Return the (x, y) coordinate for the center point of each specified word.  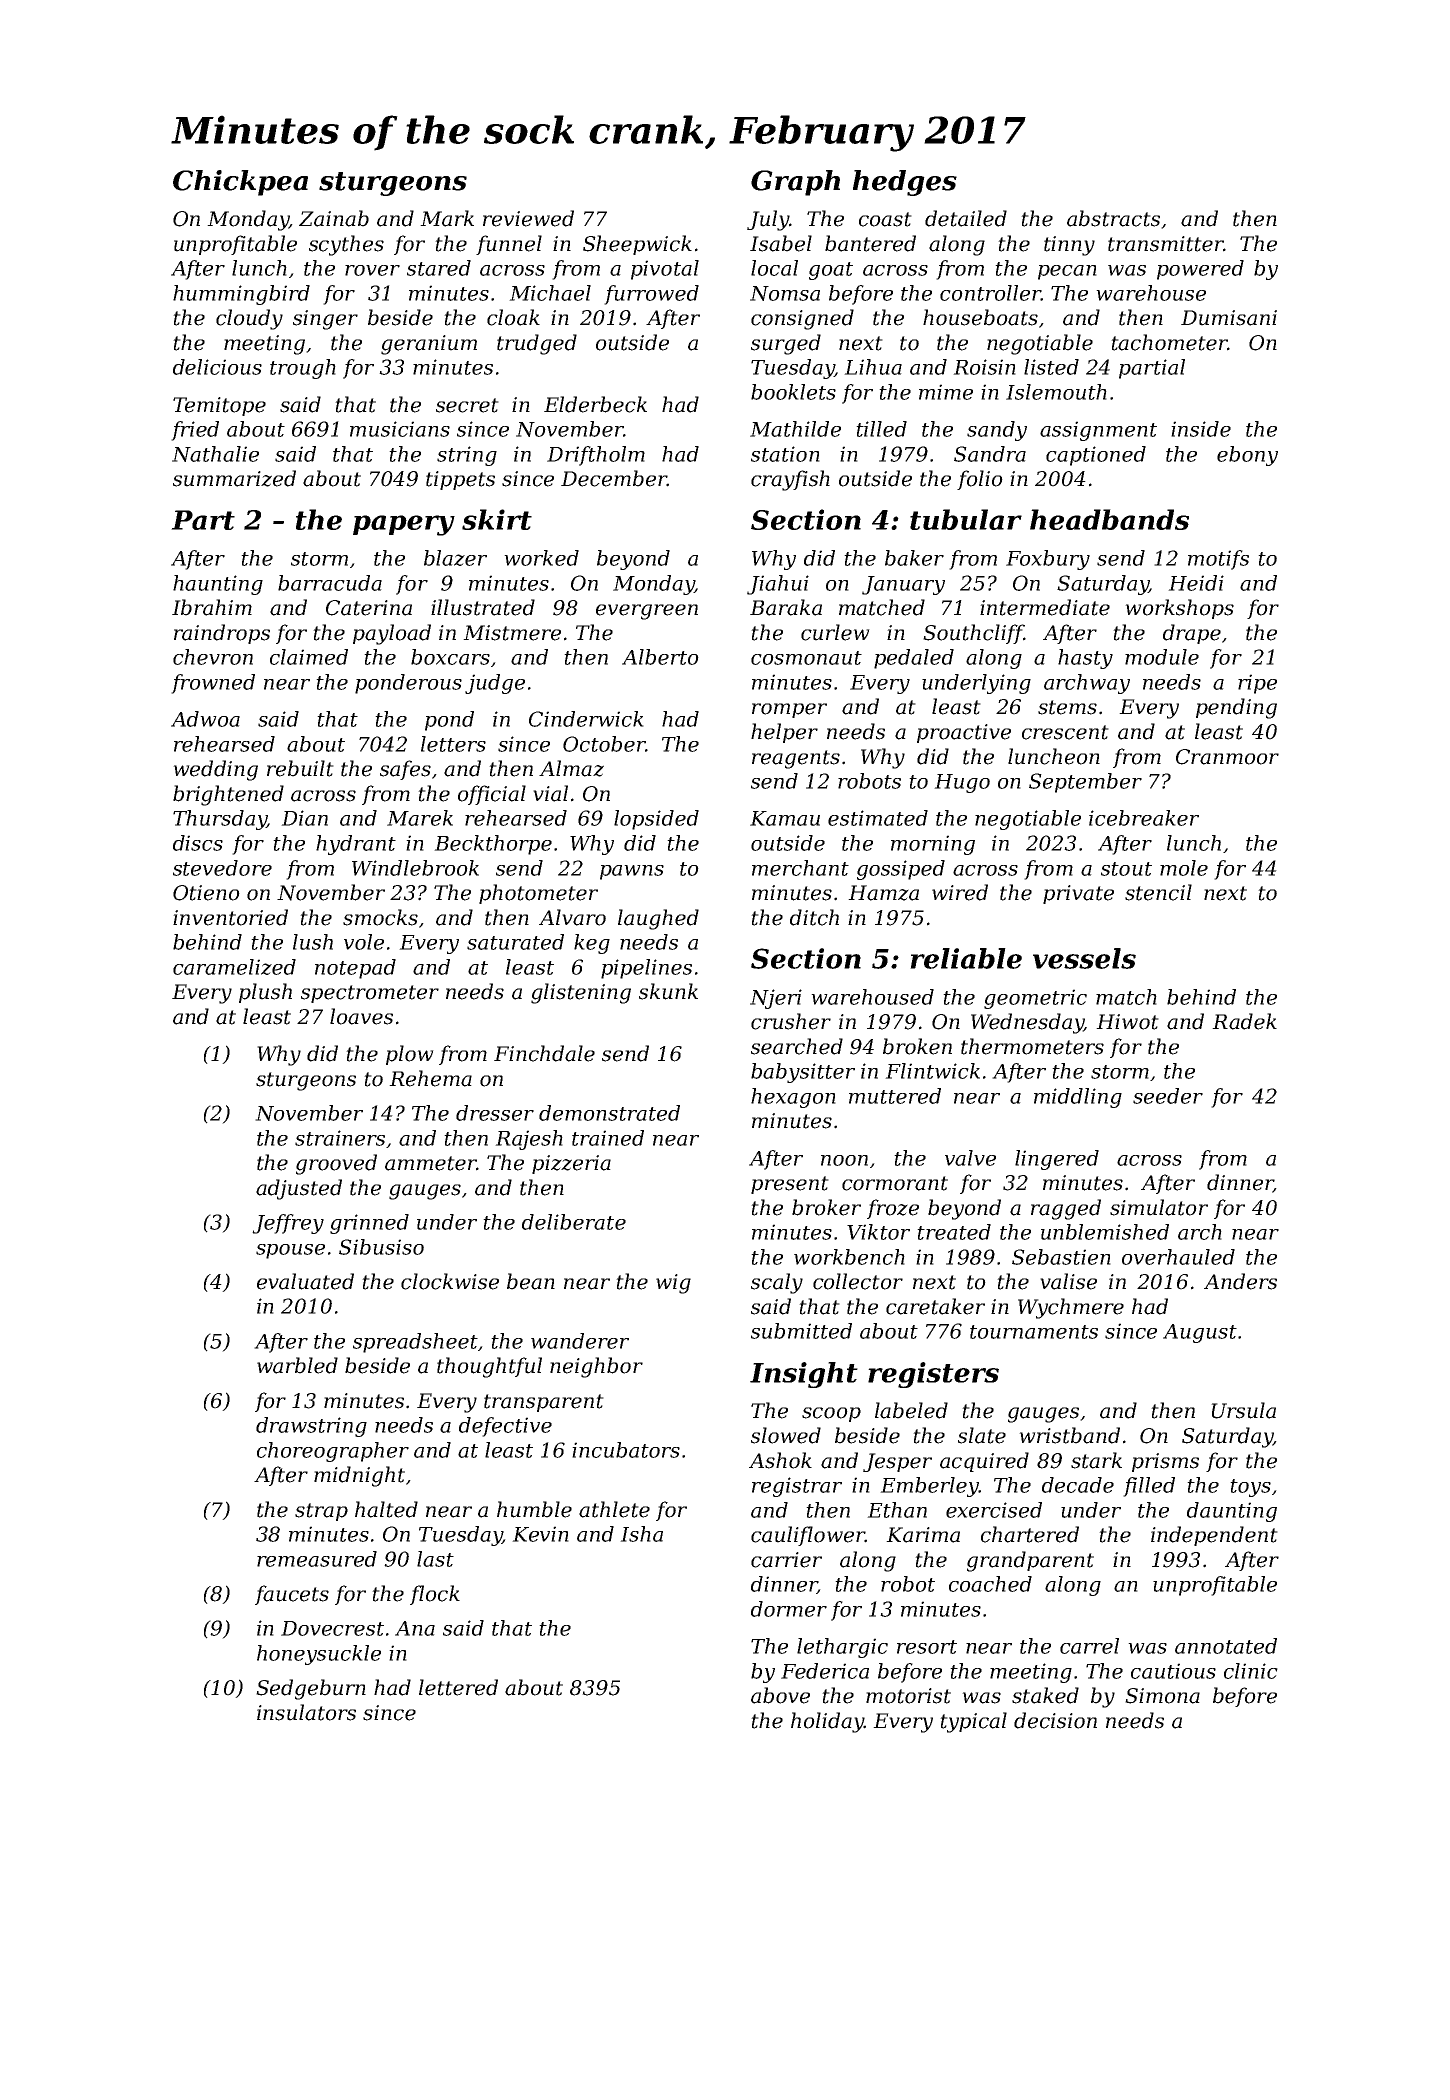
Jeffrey (288, 1224)
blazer (455, 558)
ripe (1257, 684)
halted (386, 1509)
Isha (641, 1534)
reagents (796, 759)
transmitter (1165, 244)
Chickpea (240, 183)
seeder (1168, 1096)
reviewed (528, 218)
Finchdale (544, 1053)
